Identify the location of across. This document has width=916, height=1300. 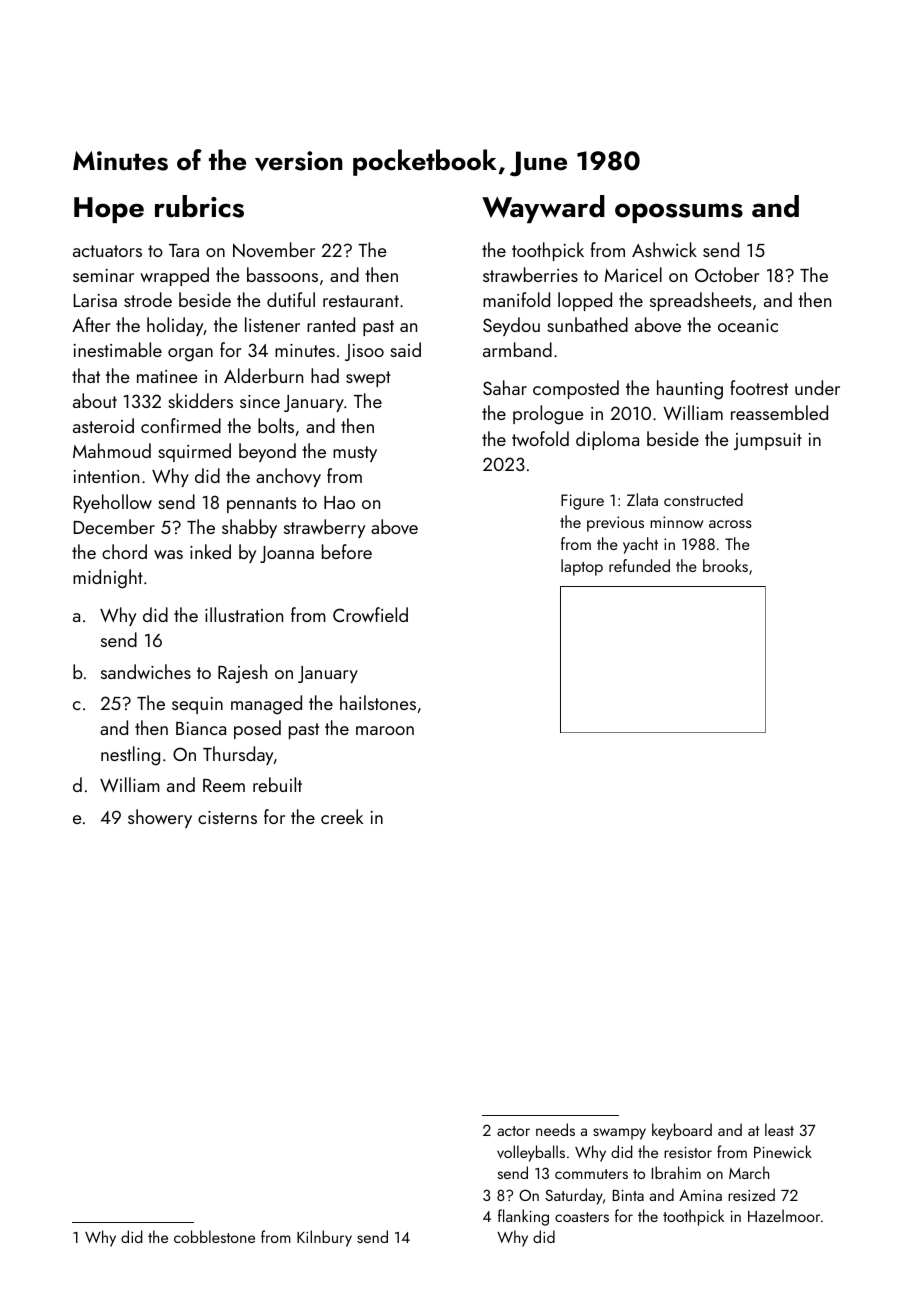
(730, 524).
